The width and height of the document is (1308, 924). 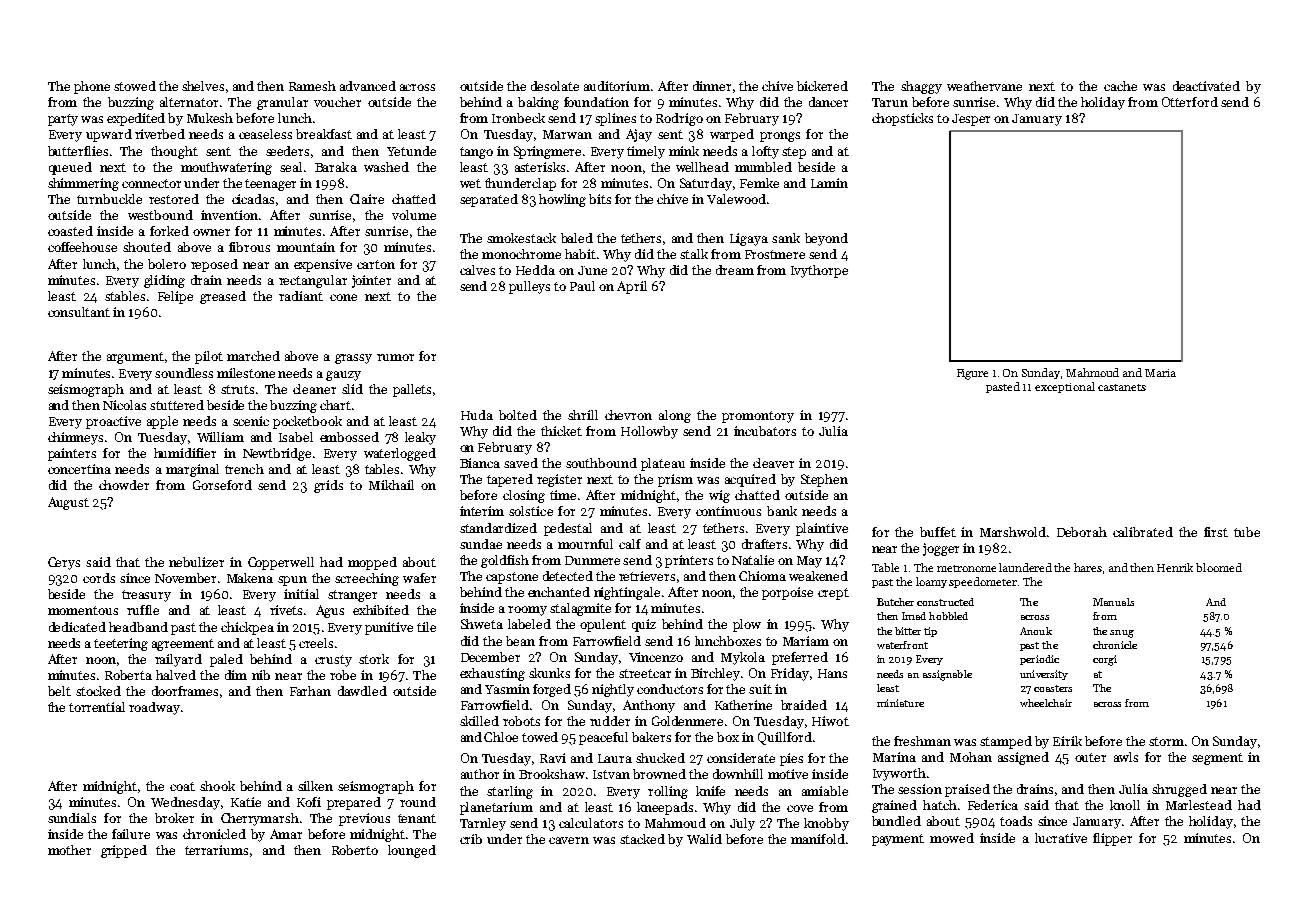 What do you see at coordinates (1067, 741) in the document?
I see `Eirik` at bounding box center [1067, 741].
